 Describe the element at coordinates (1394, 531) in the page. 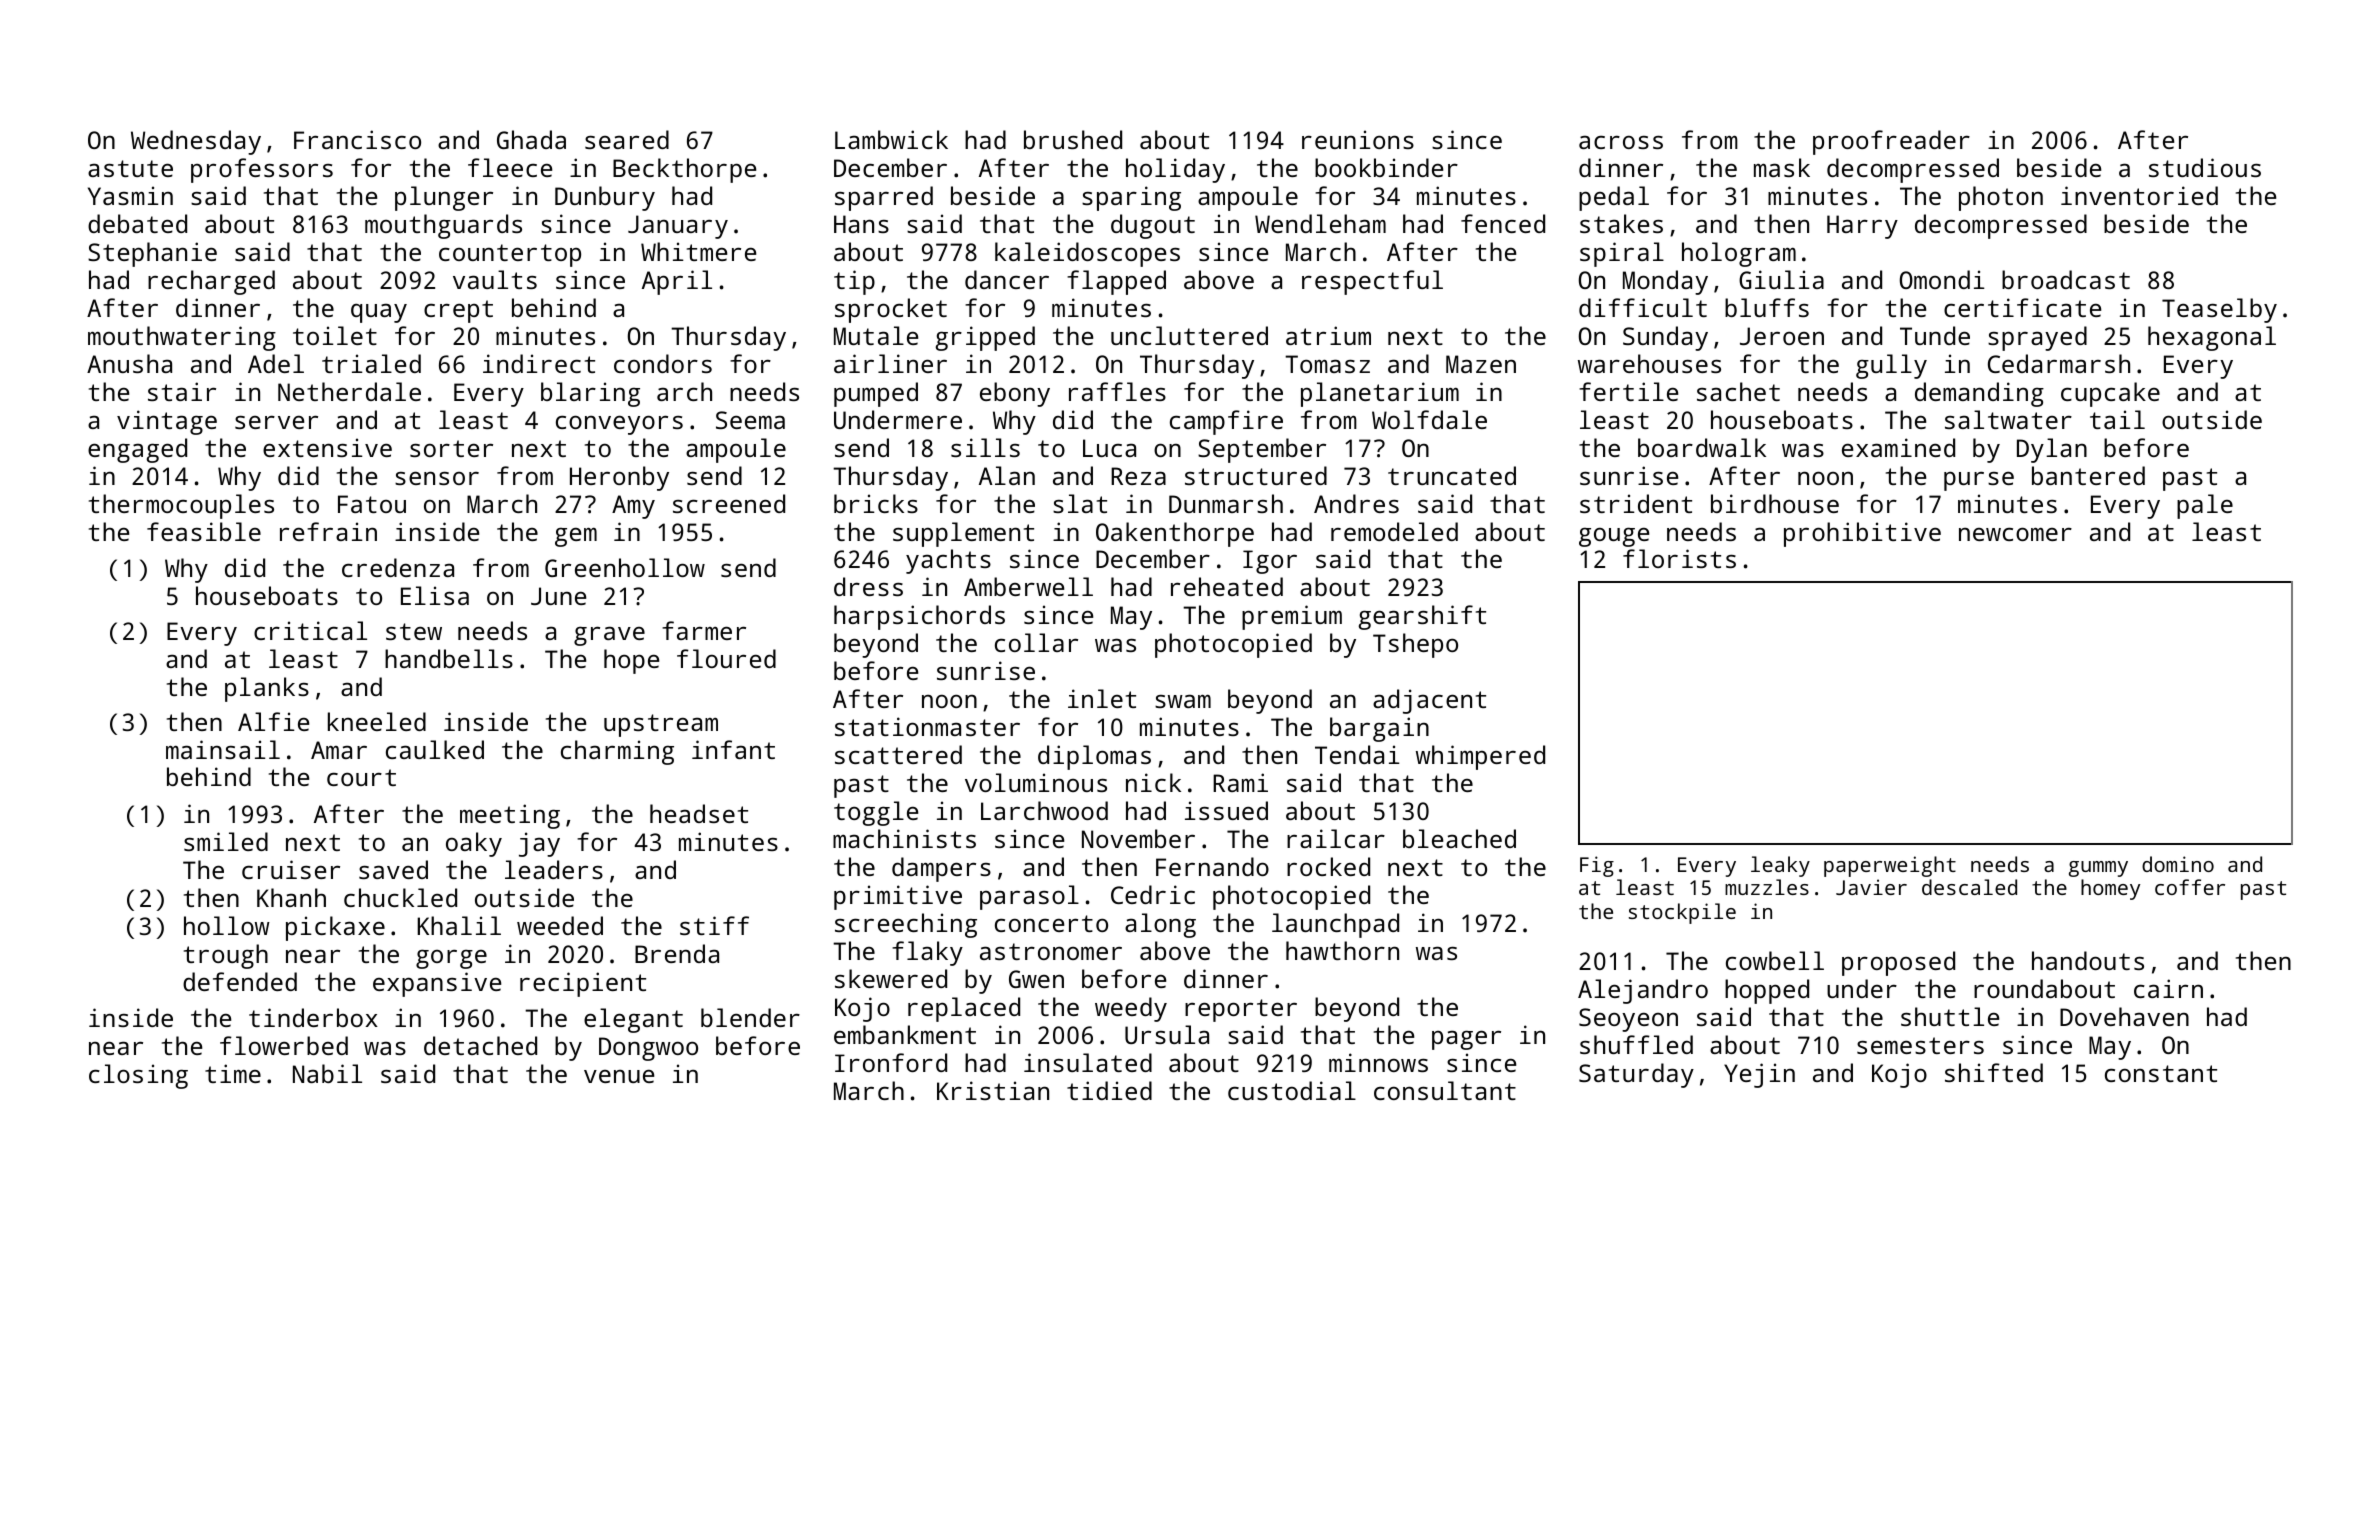

I see `remodeled` at that location.
